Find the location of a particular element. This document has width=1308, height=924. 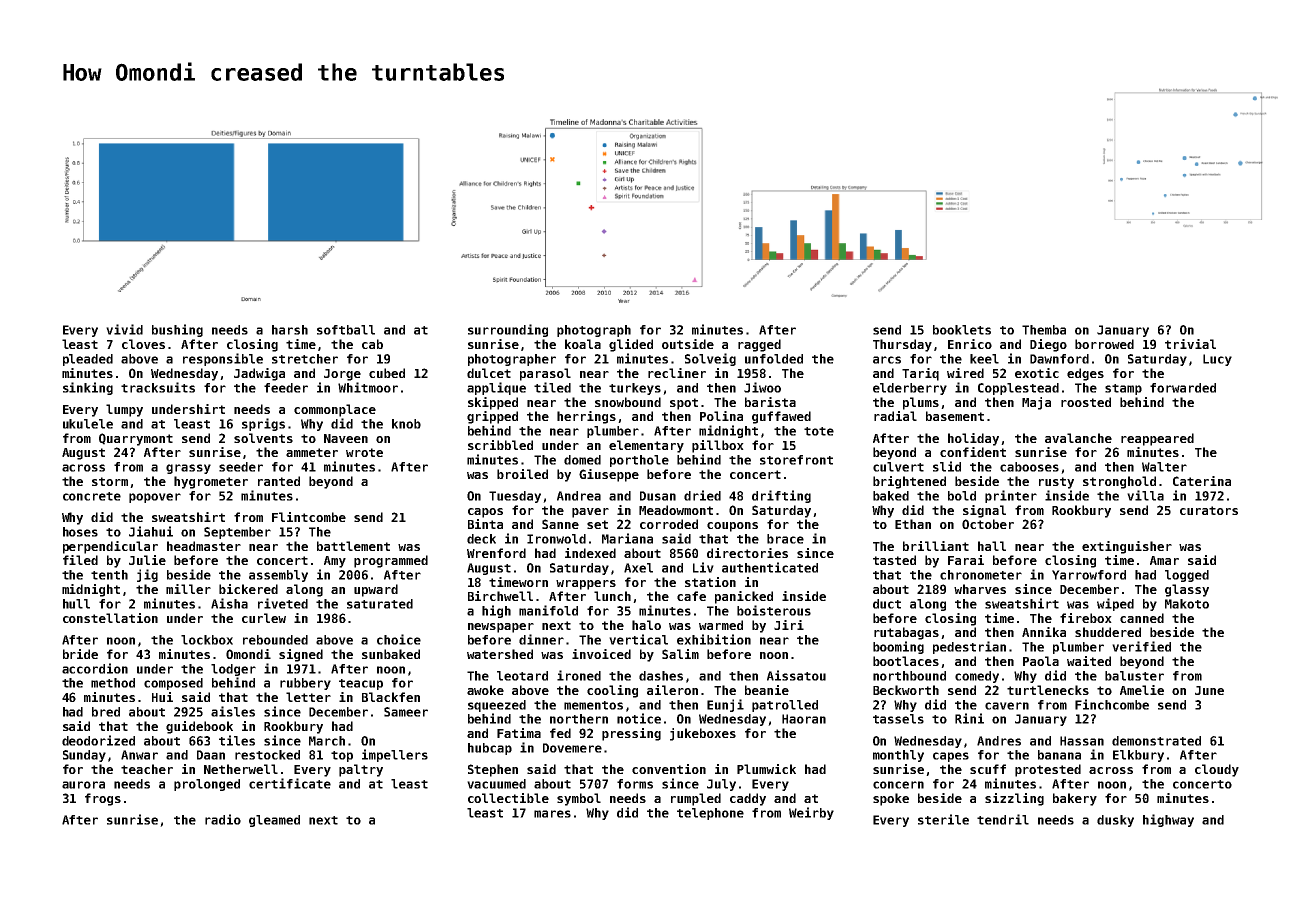

deck is located at coordinates (481, 539).
